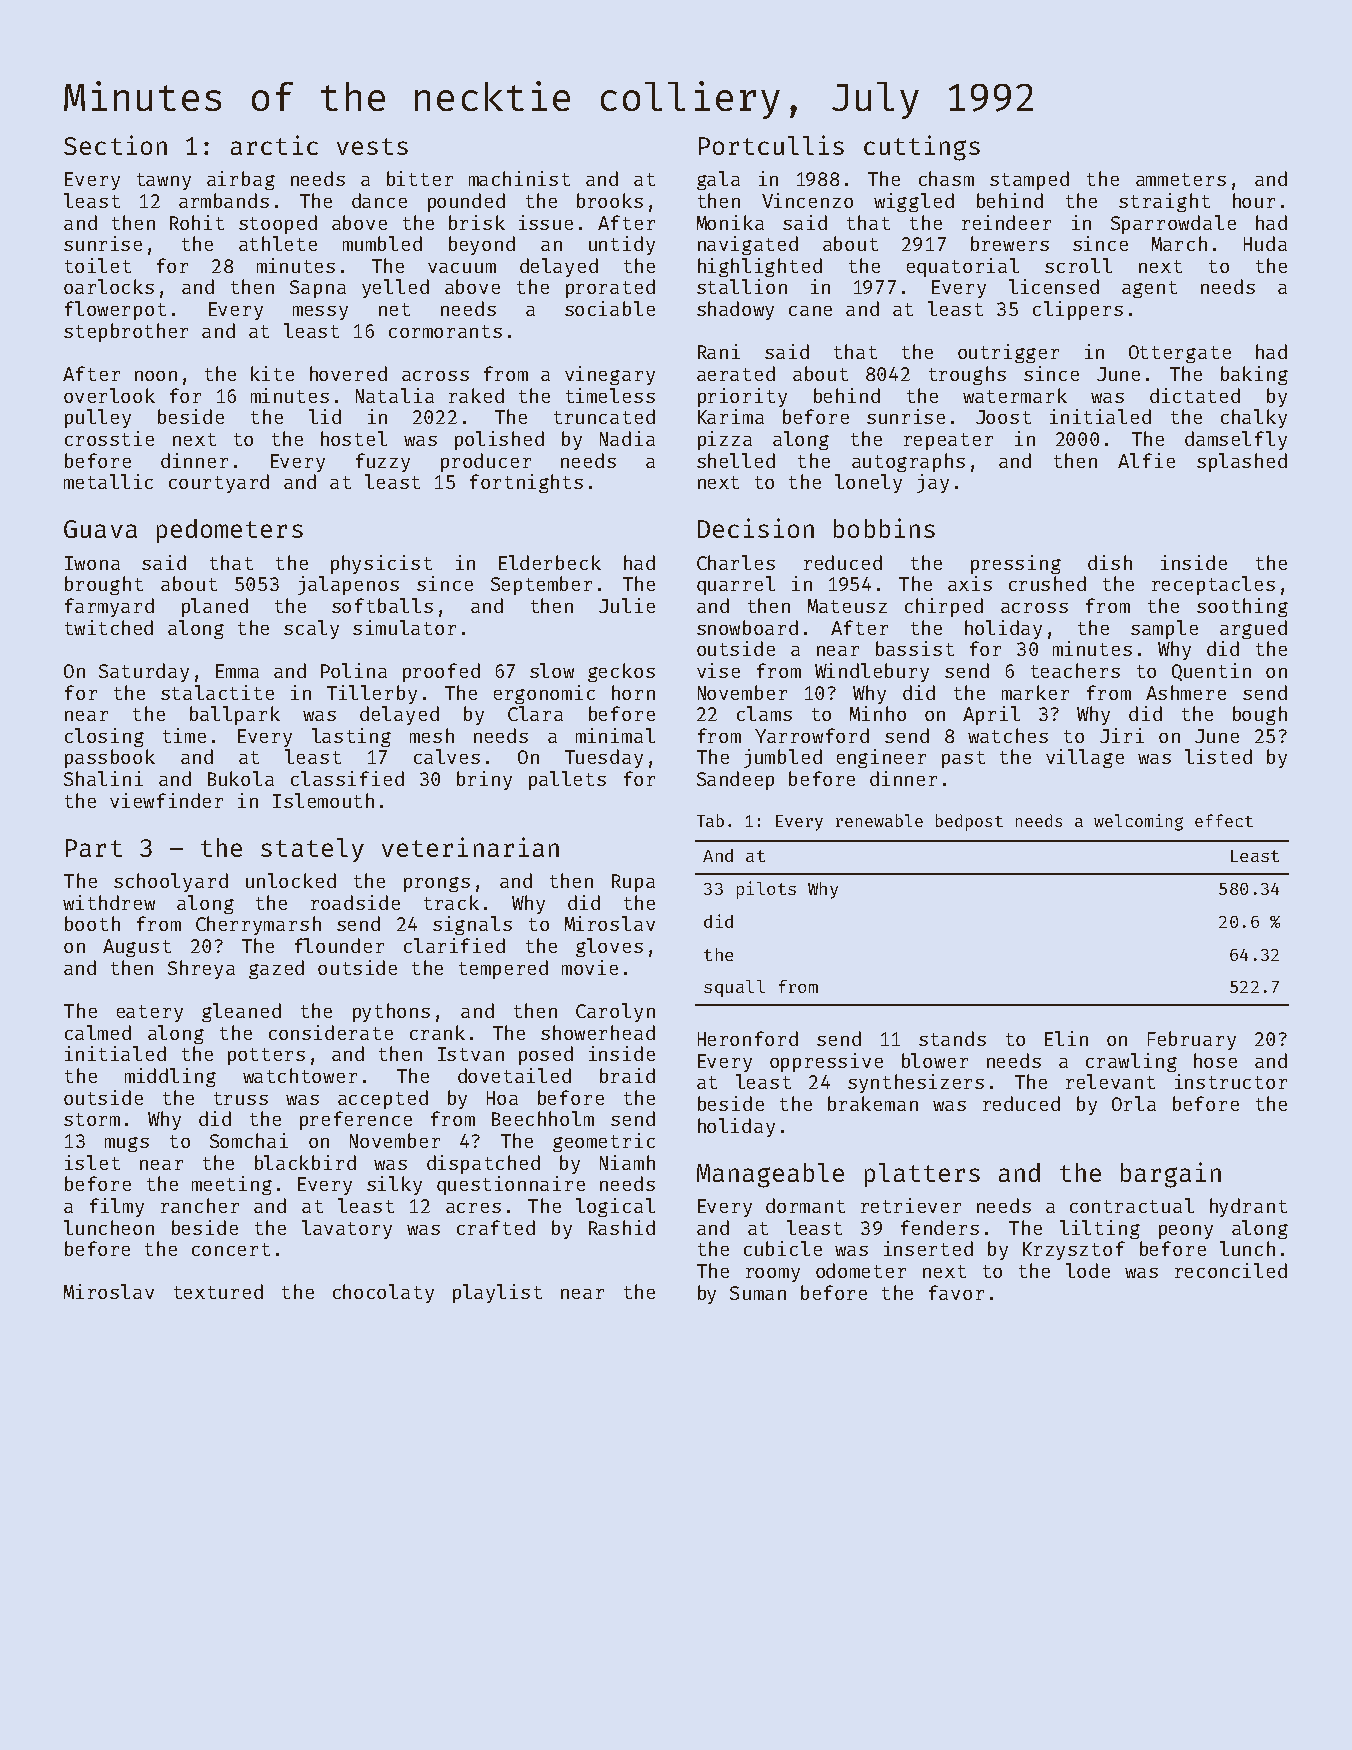 Image resolution: width=1352 pixels, height=1750 pixels. Describe the element at coordinates (1254, 200) in the page. I see `hour` at that location.
